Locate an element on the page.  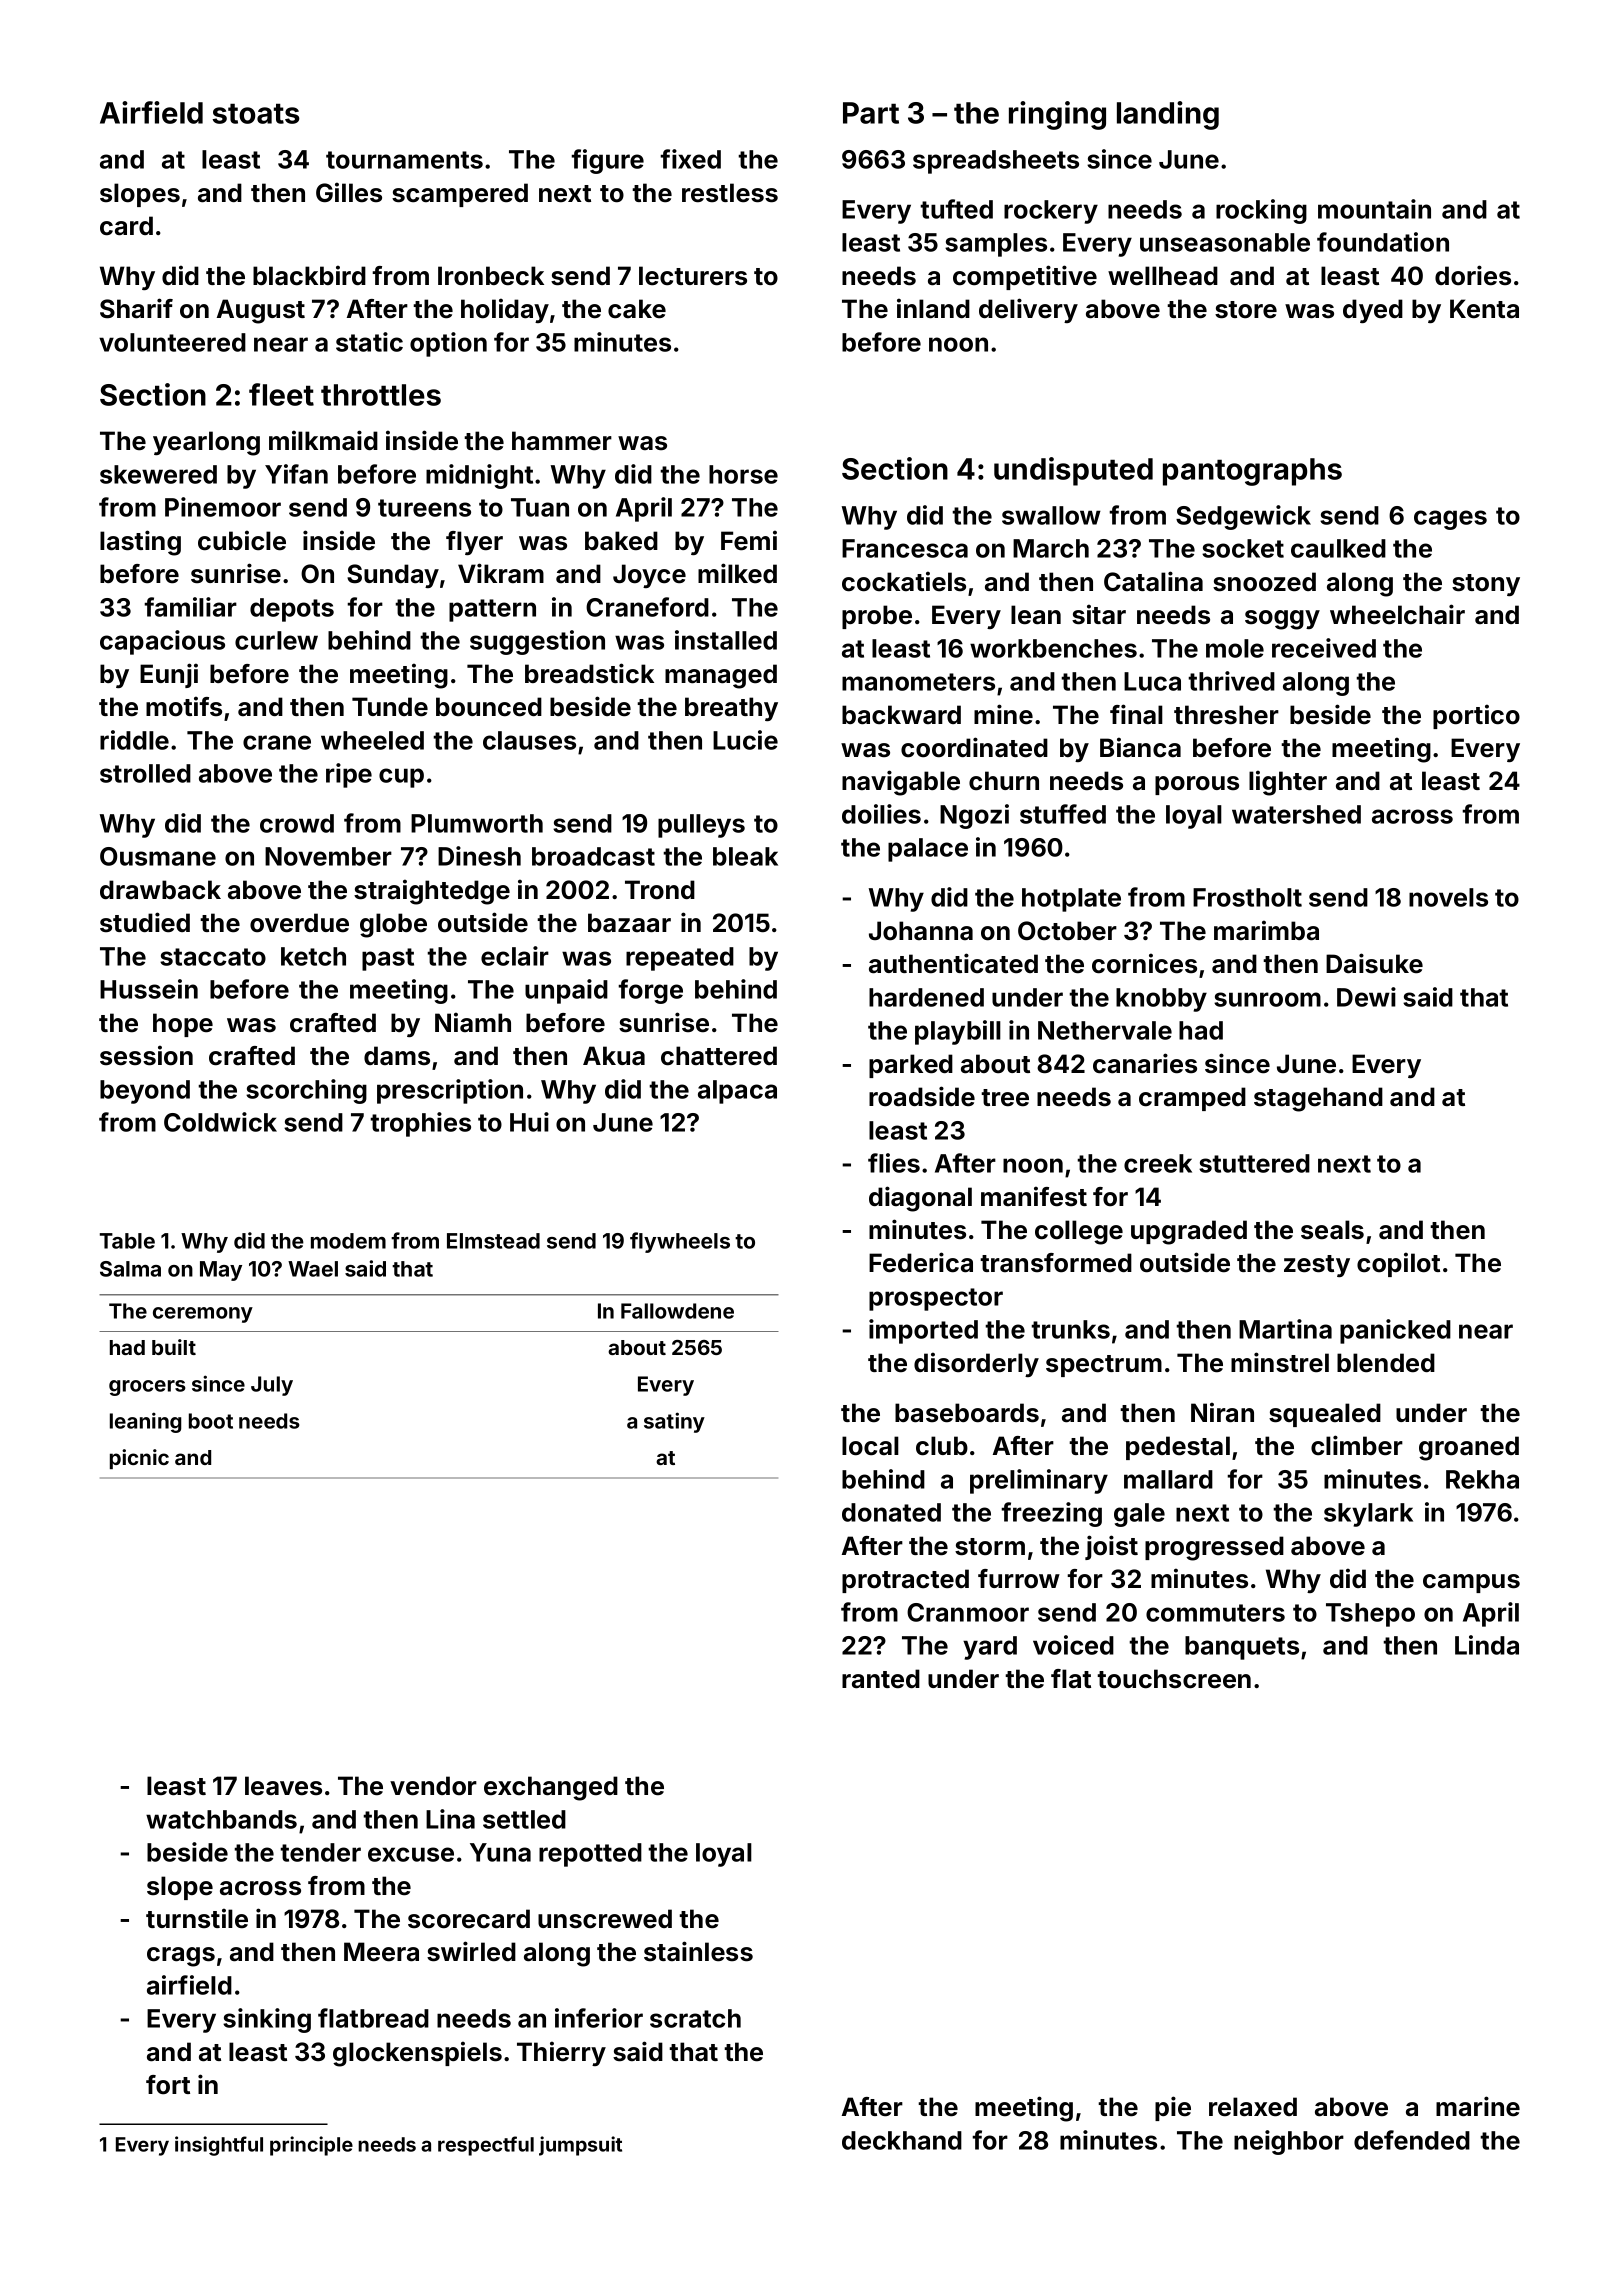
vendor is located at coordinates (433, 1786).
